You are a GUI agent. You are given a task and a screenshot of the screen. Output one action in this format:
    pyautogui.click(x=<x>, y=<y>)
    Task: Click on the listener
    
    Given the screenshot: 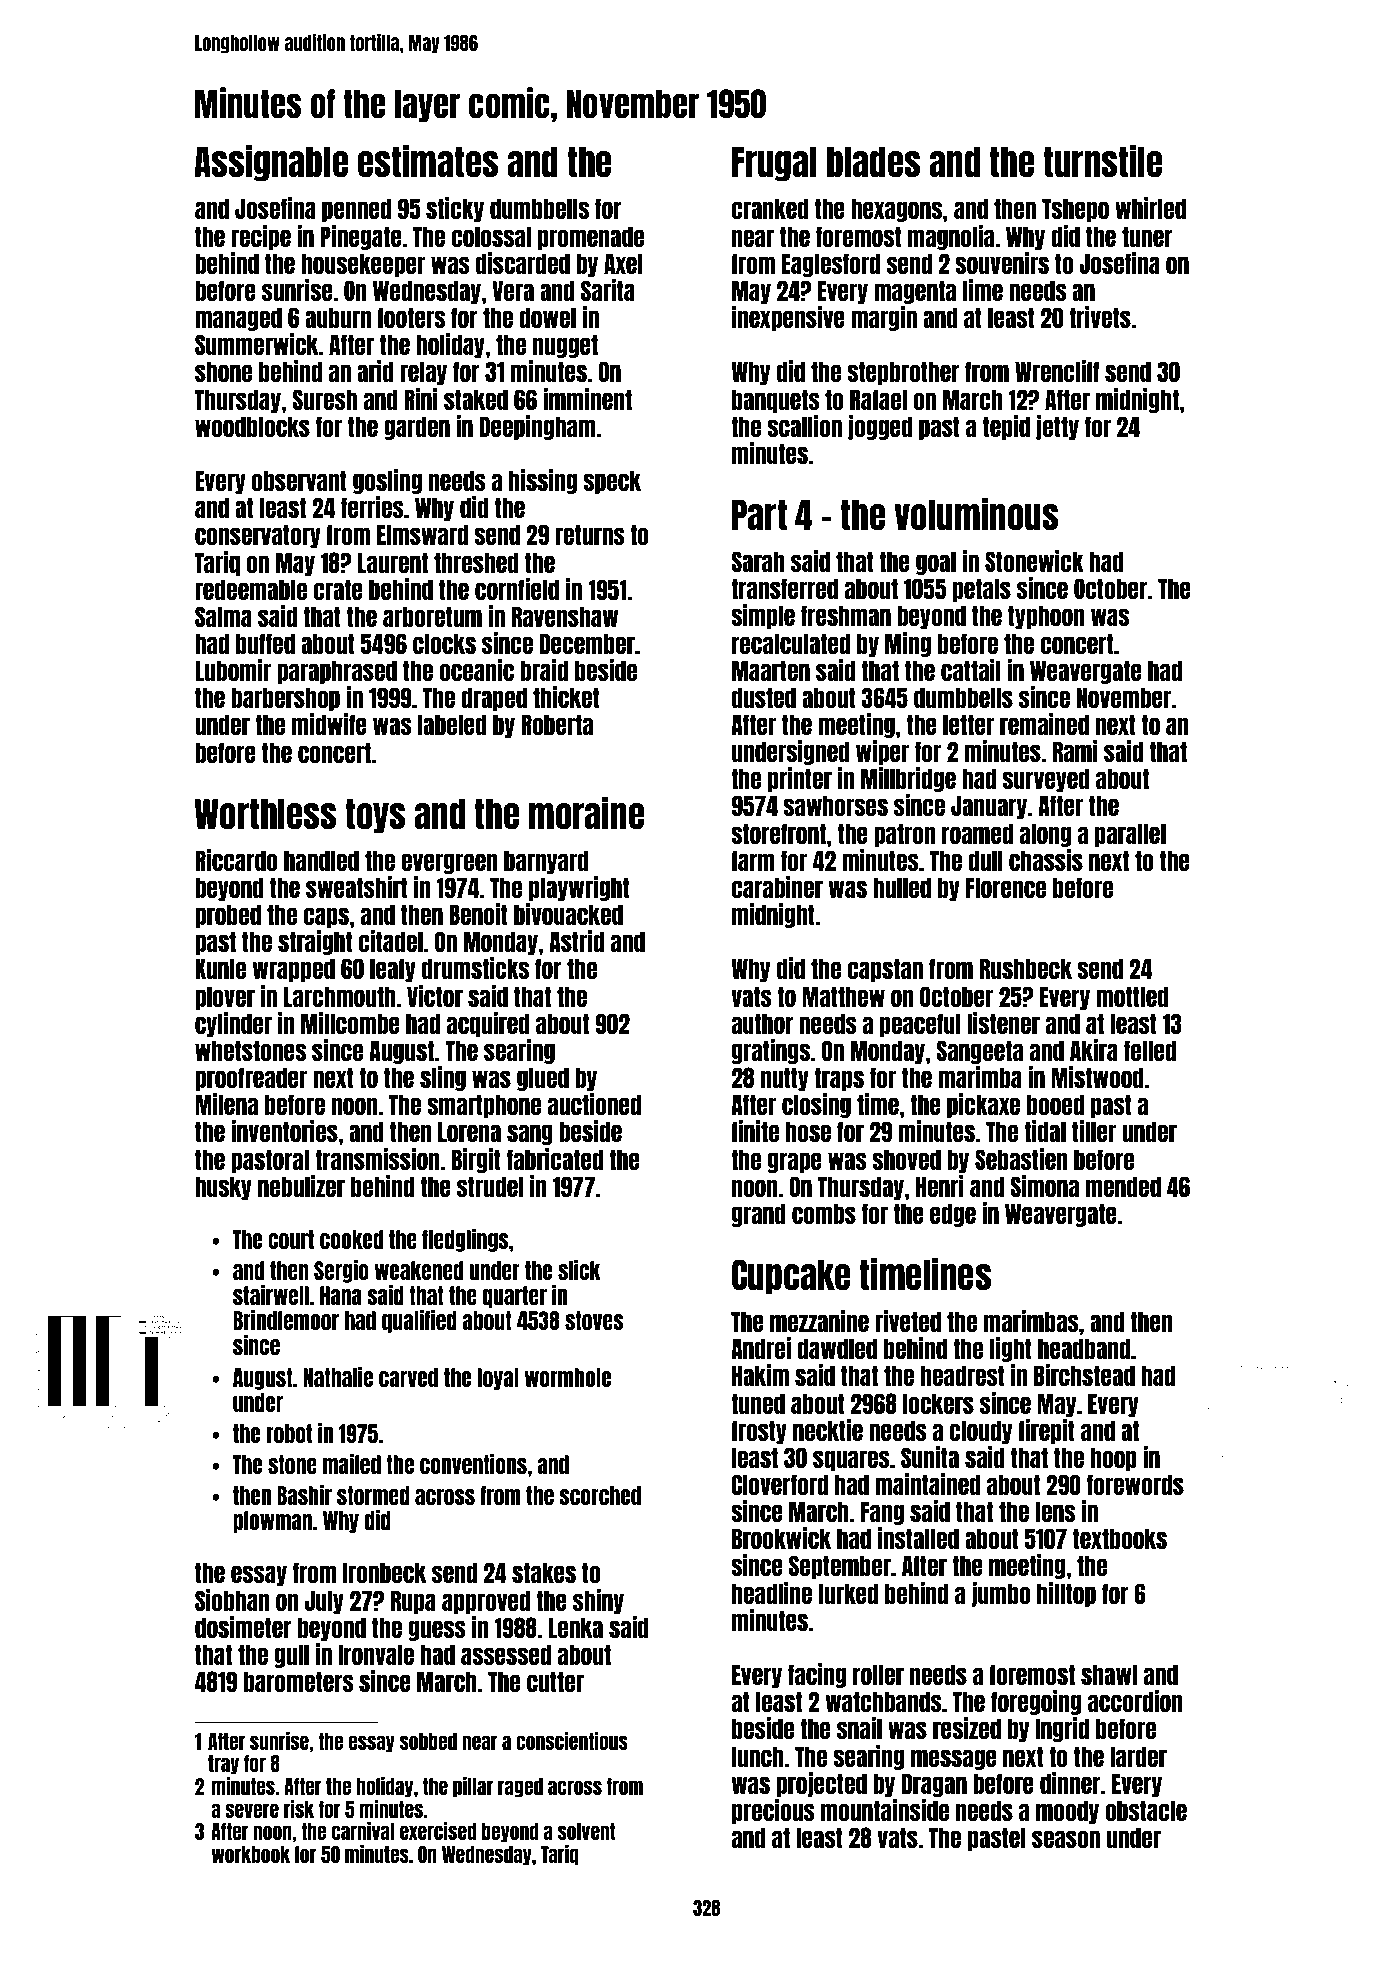 What is the action you would take?
    pyautogui.click(x=1003, y=1023)
